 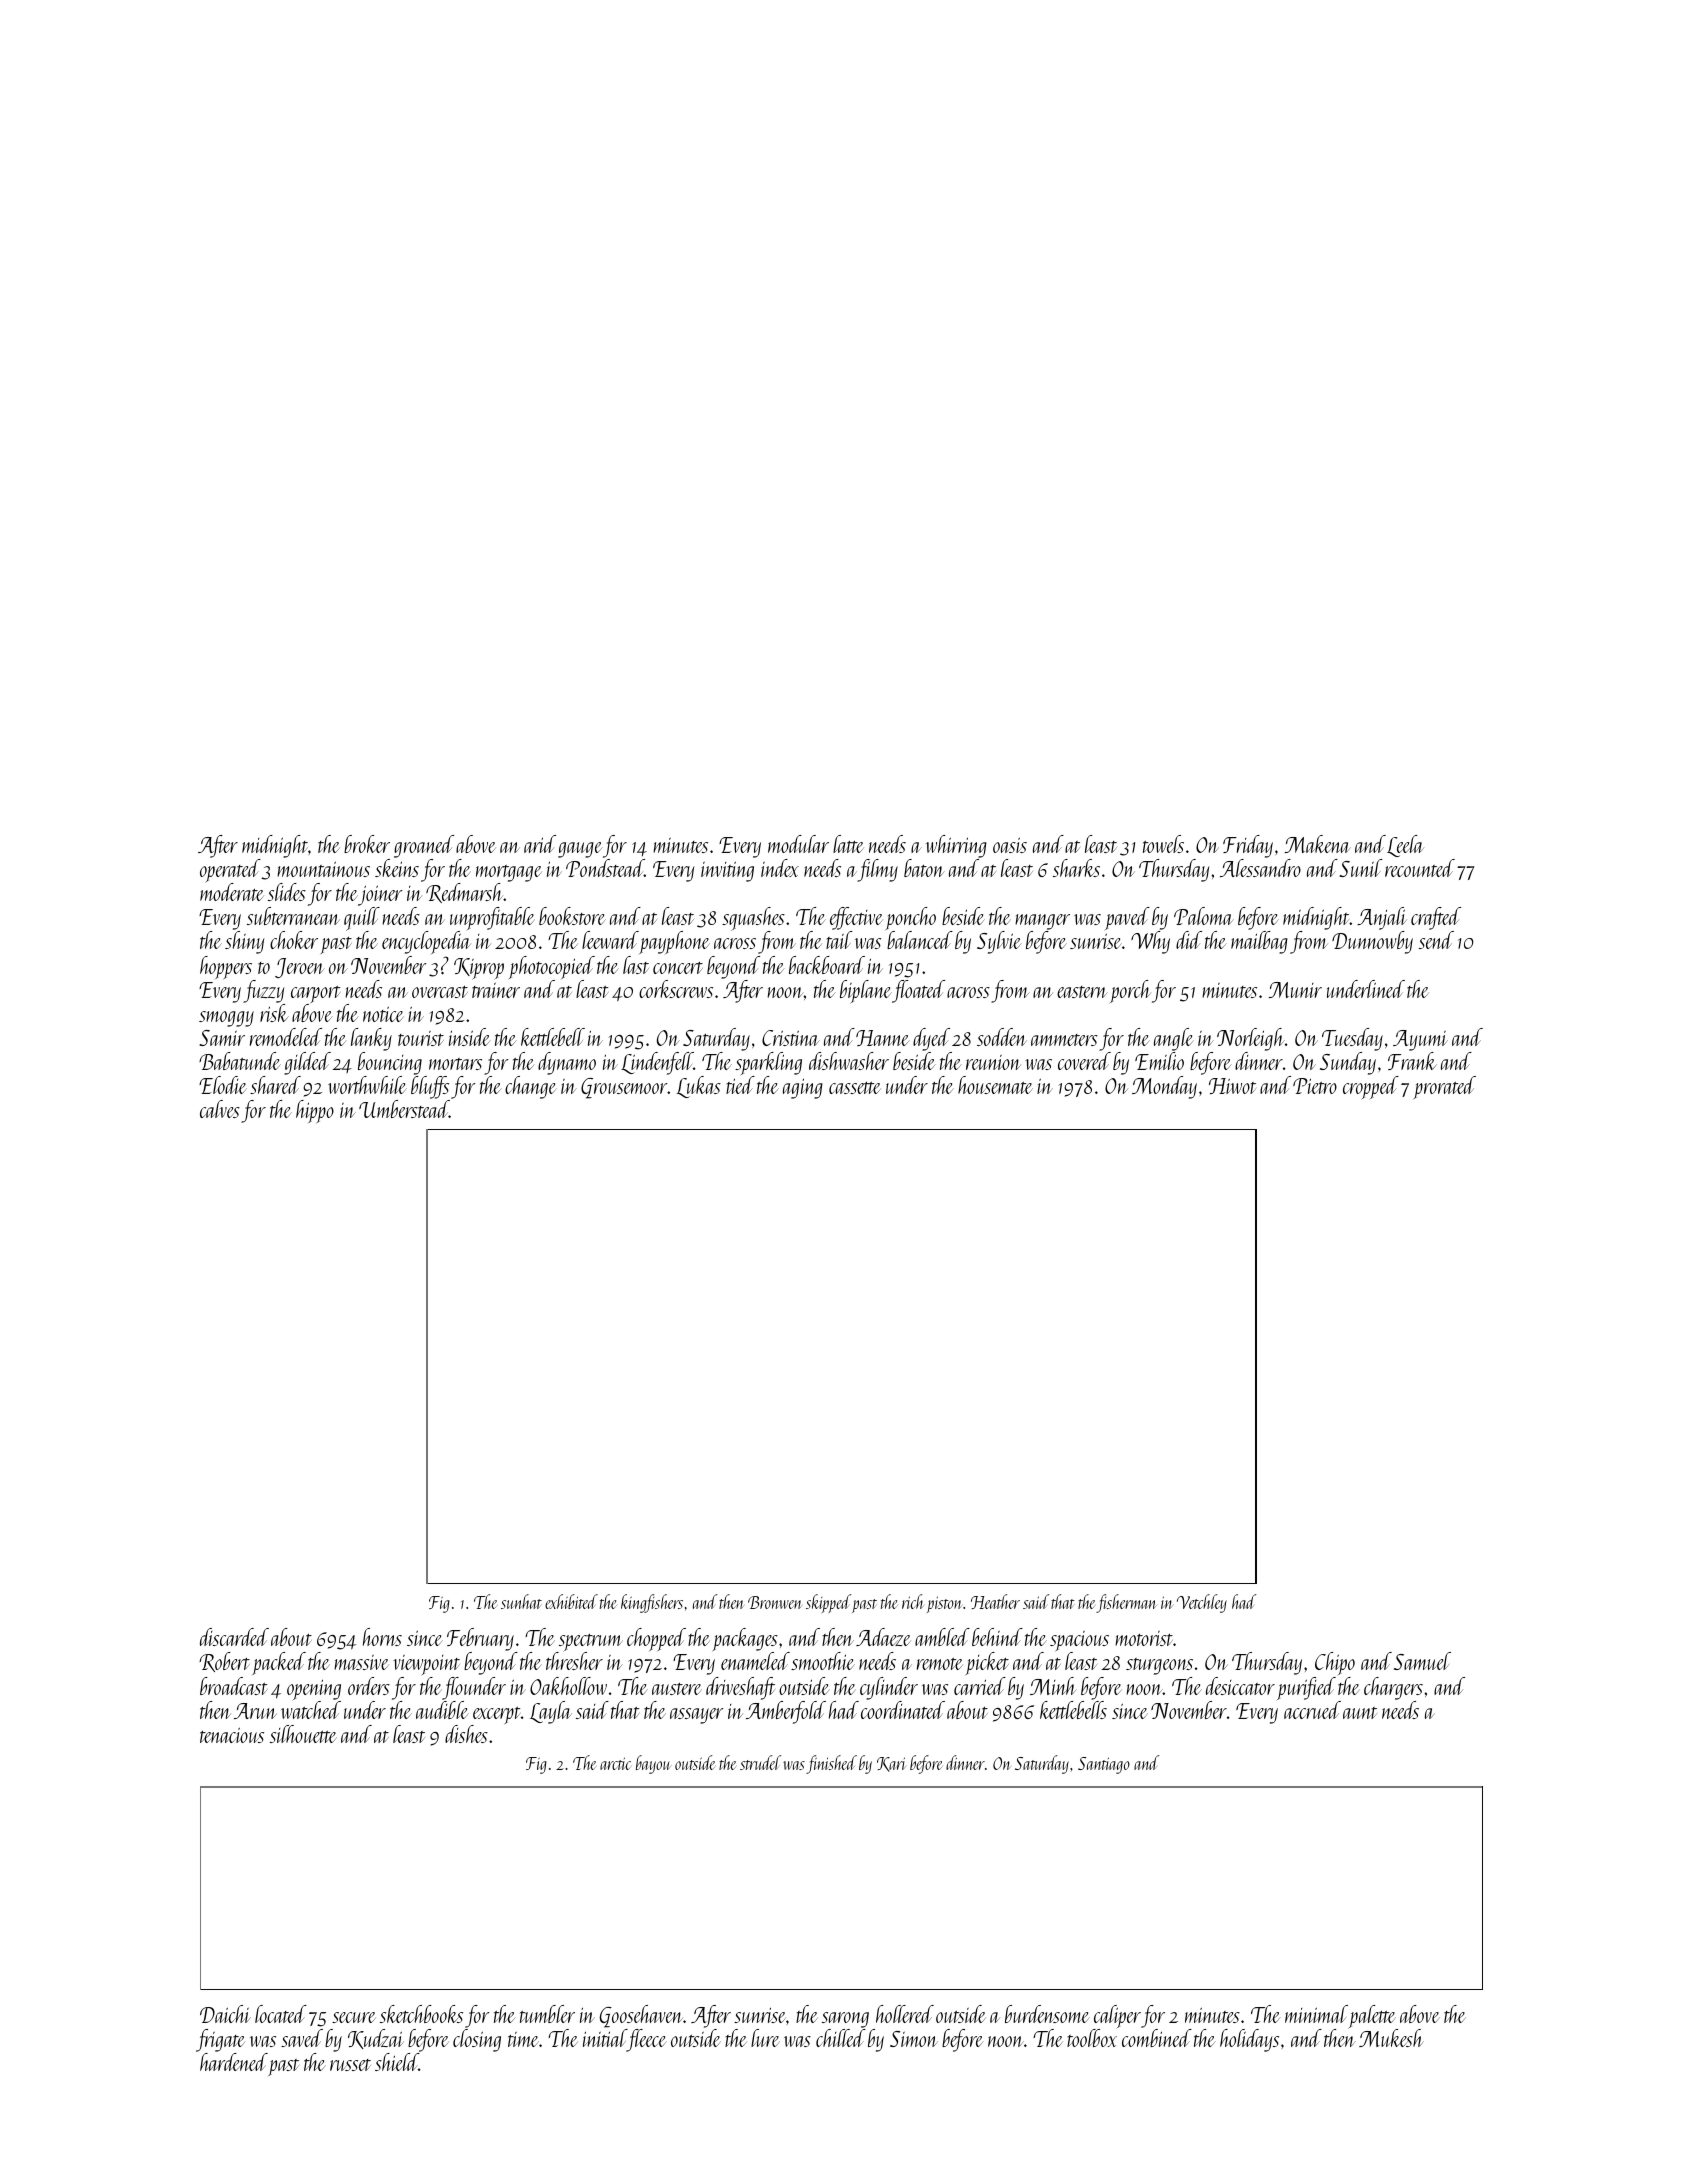 I want to click on cassette, so click(x=855, y=1088).
